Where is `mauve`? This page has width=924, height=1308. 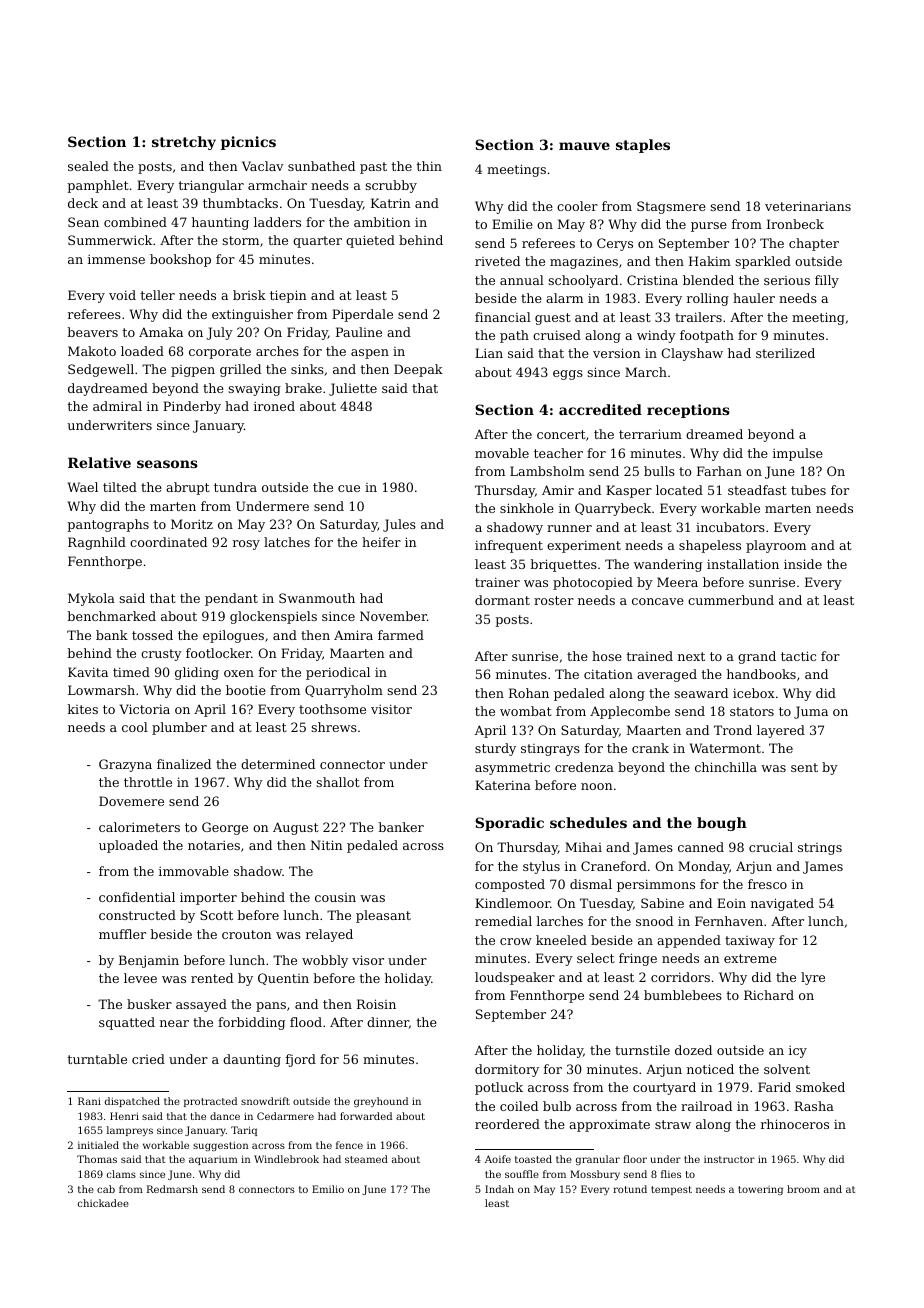 mauve is located at coordinates (584, 146).
